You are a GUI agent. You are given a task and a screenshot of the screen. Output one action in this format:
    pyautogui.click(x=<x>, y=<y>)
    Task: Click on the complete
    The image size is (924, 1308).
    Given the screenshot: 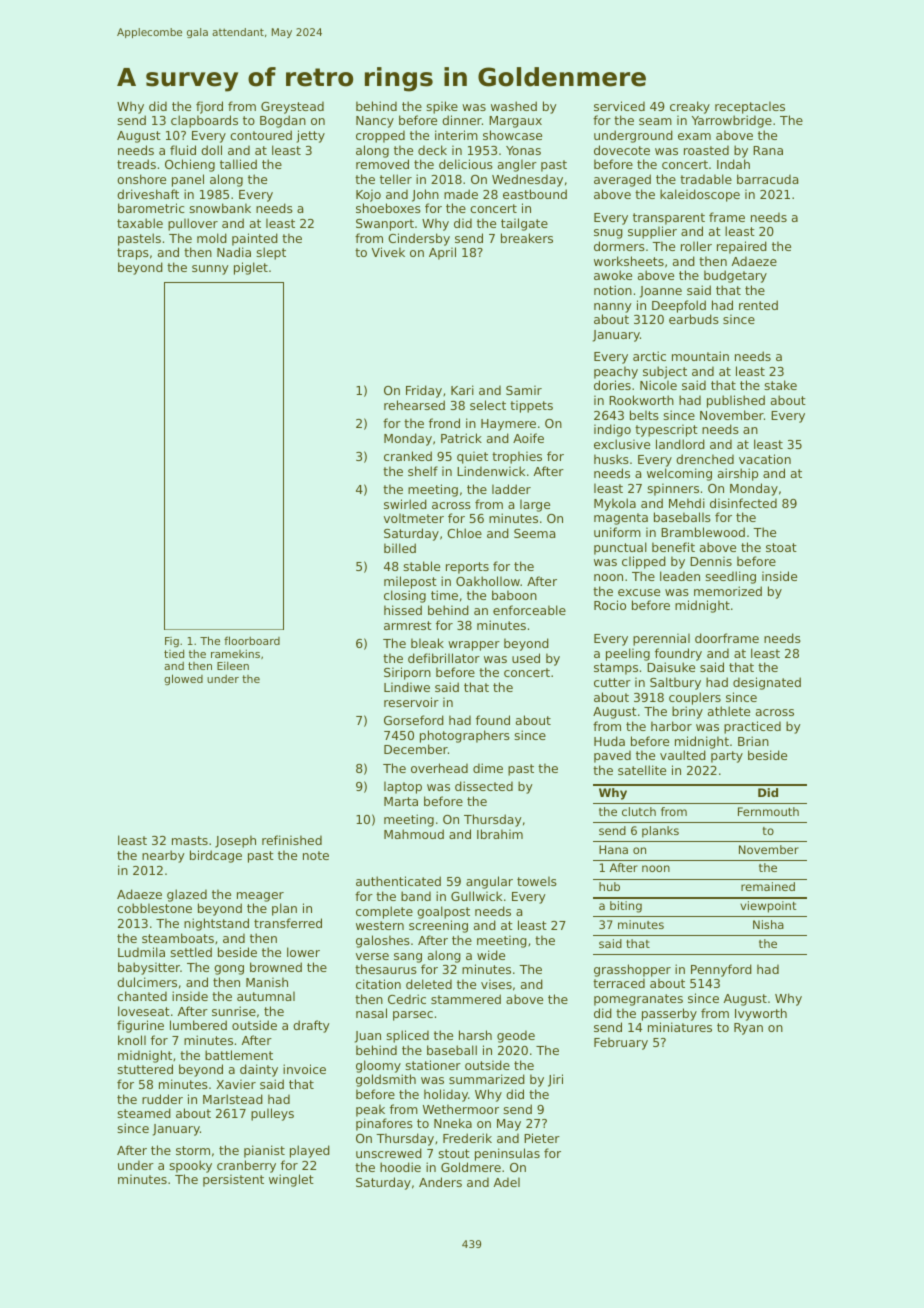 What is the action you would take?
    pyautogui.click(x=384, y=912)
